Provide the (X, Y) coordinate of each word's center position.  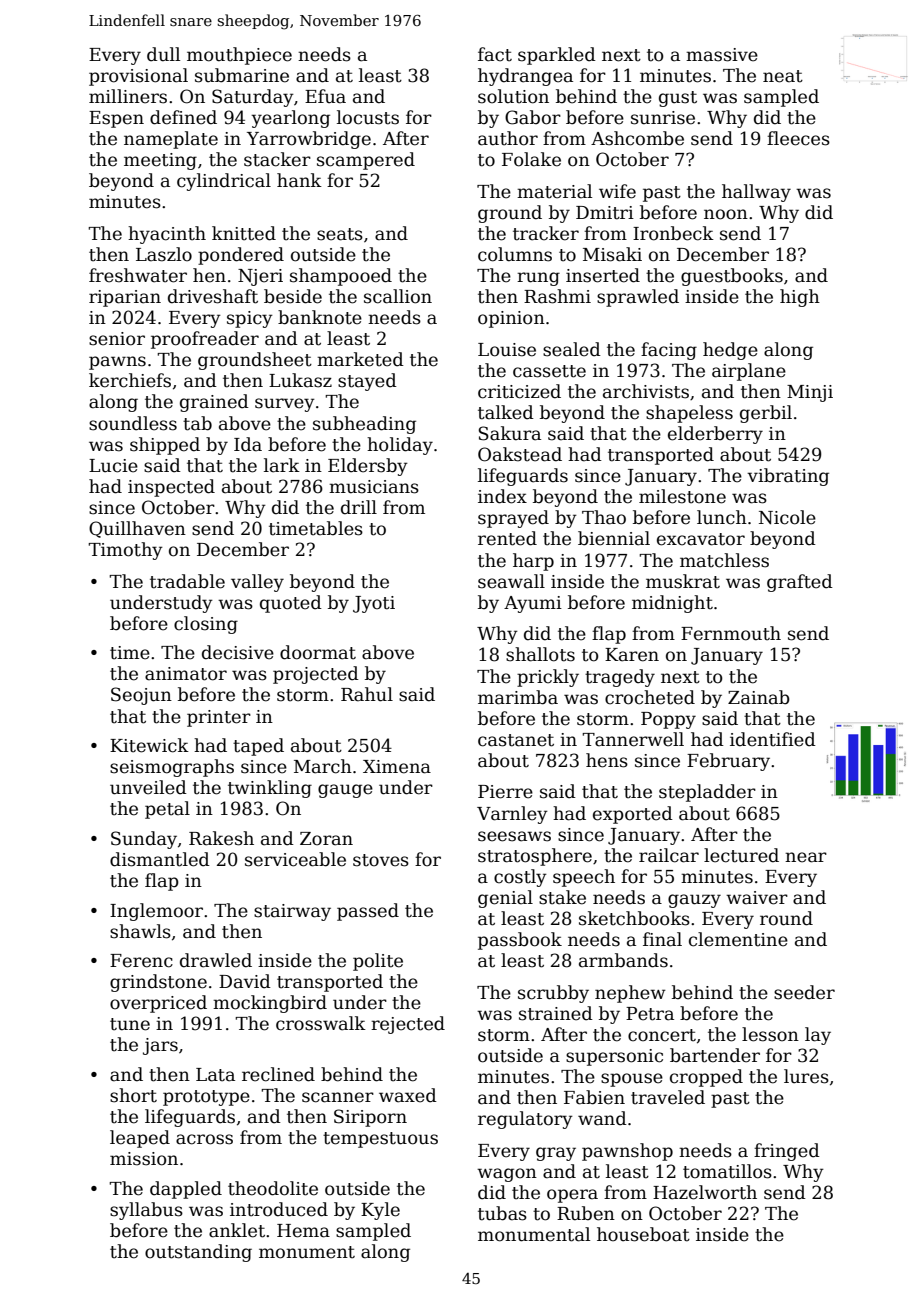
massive (722, 55)
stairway (292, 912)
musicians (374, 487)
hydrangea (525, 77)
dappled (186, 1190)
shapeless (689, 414)
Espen (116, 119)
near (806, 857)
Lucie (113, 466)
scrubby (553, 994)
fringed (787, 1152)
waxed (408, 1095)
